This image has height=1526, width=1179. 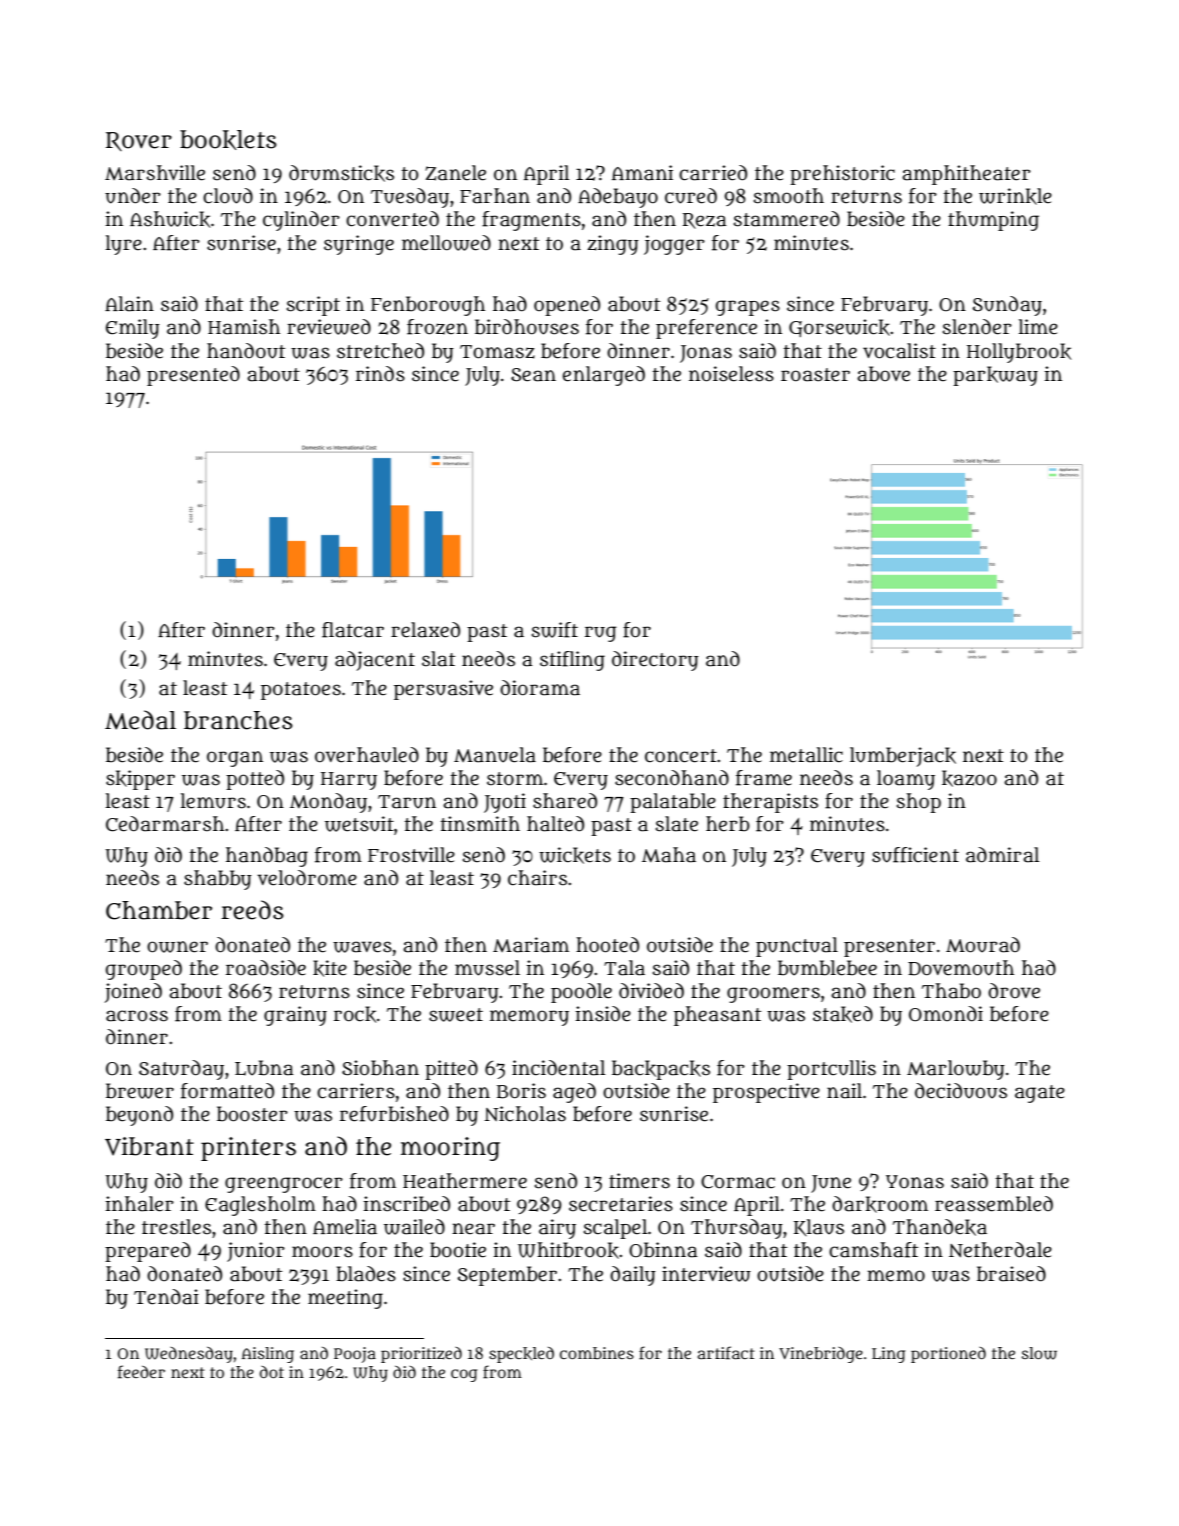 I want to click on frozen, so click(x=437, y=327).
